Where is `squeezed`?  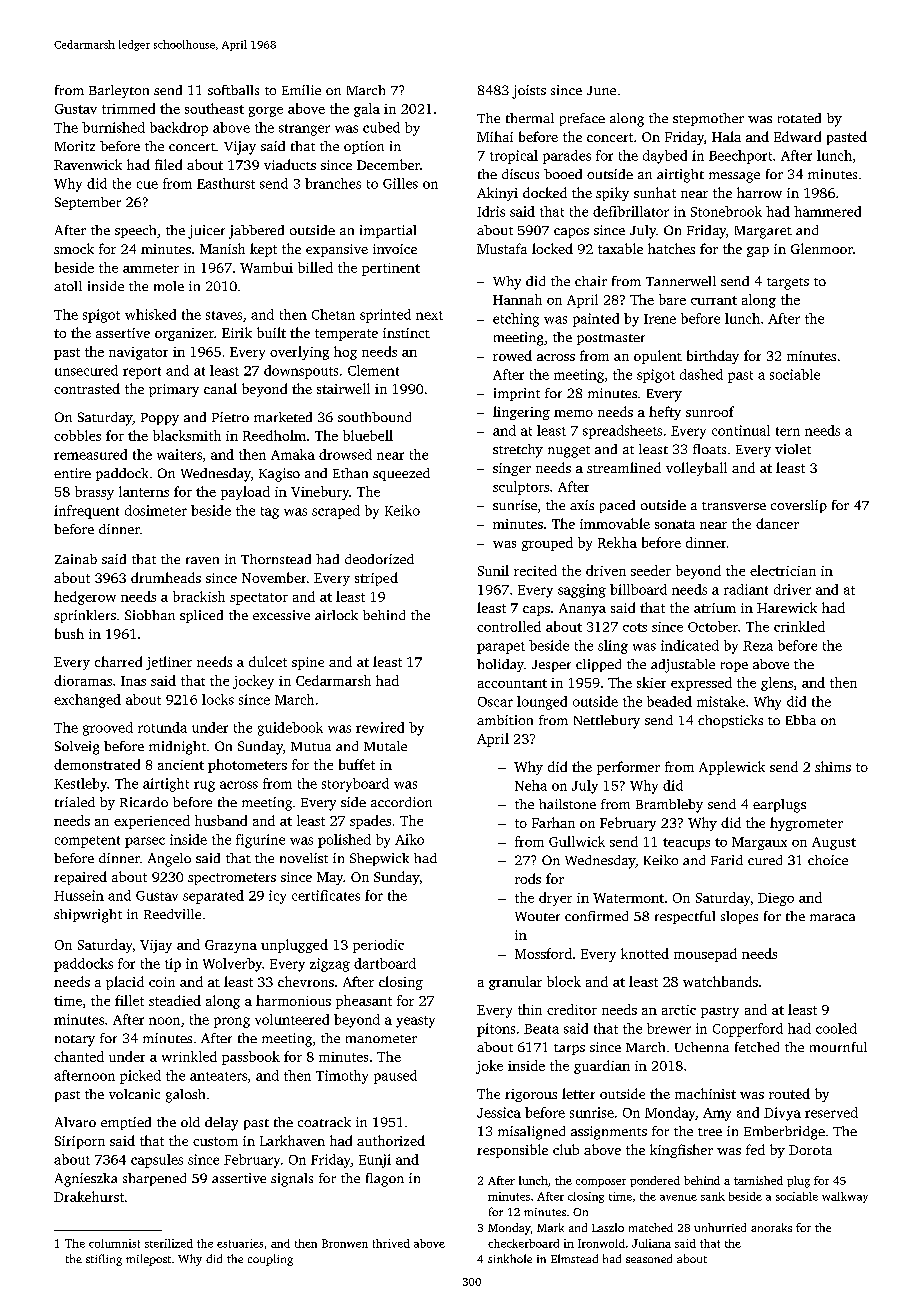 squeezed is located at coordinates (401, 474).
